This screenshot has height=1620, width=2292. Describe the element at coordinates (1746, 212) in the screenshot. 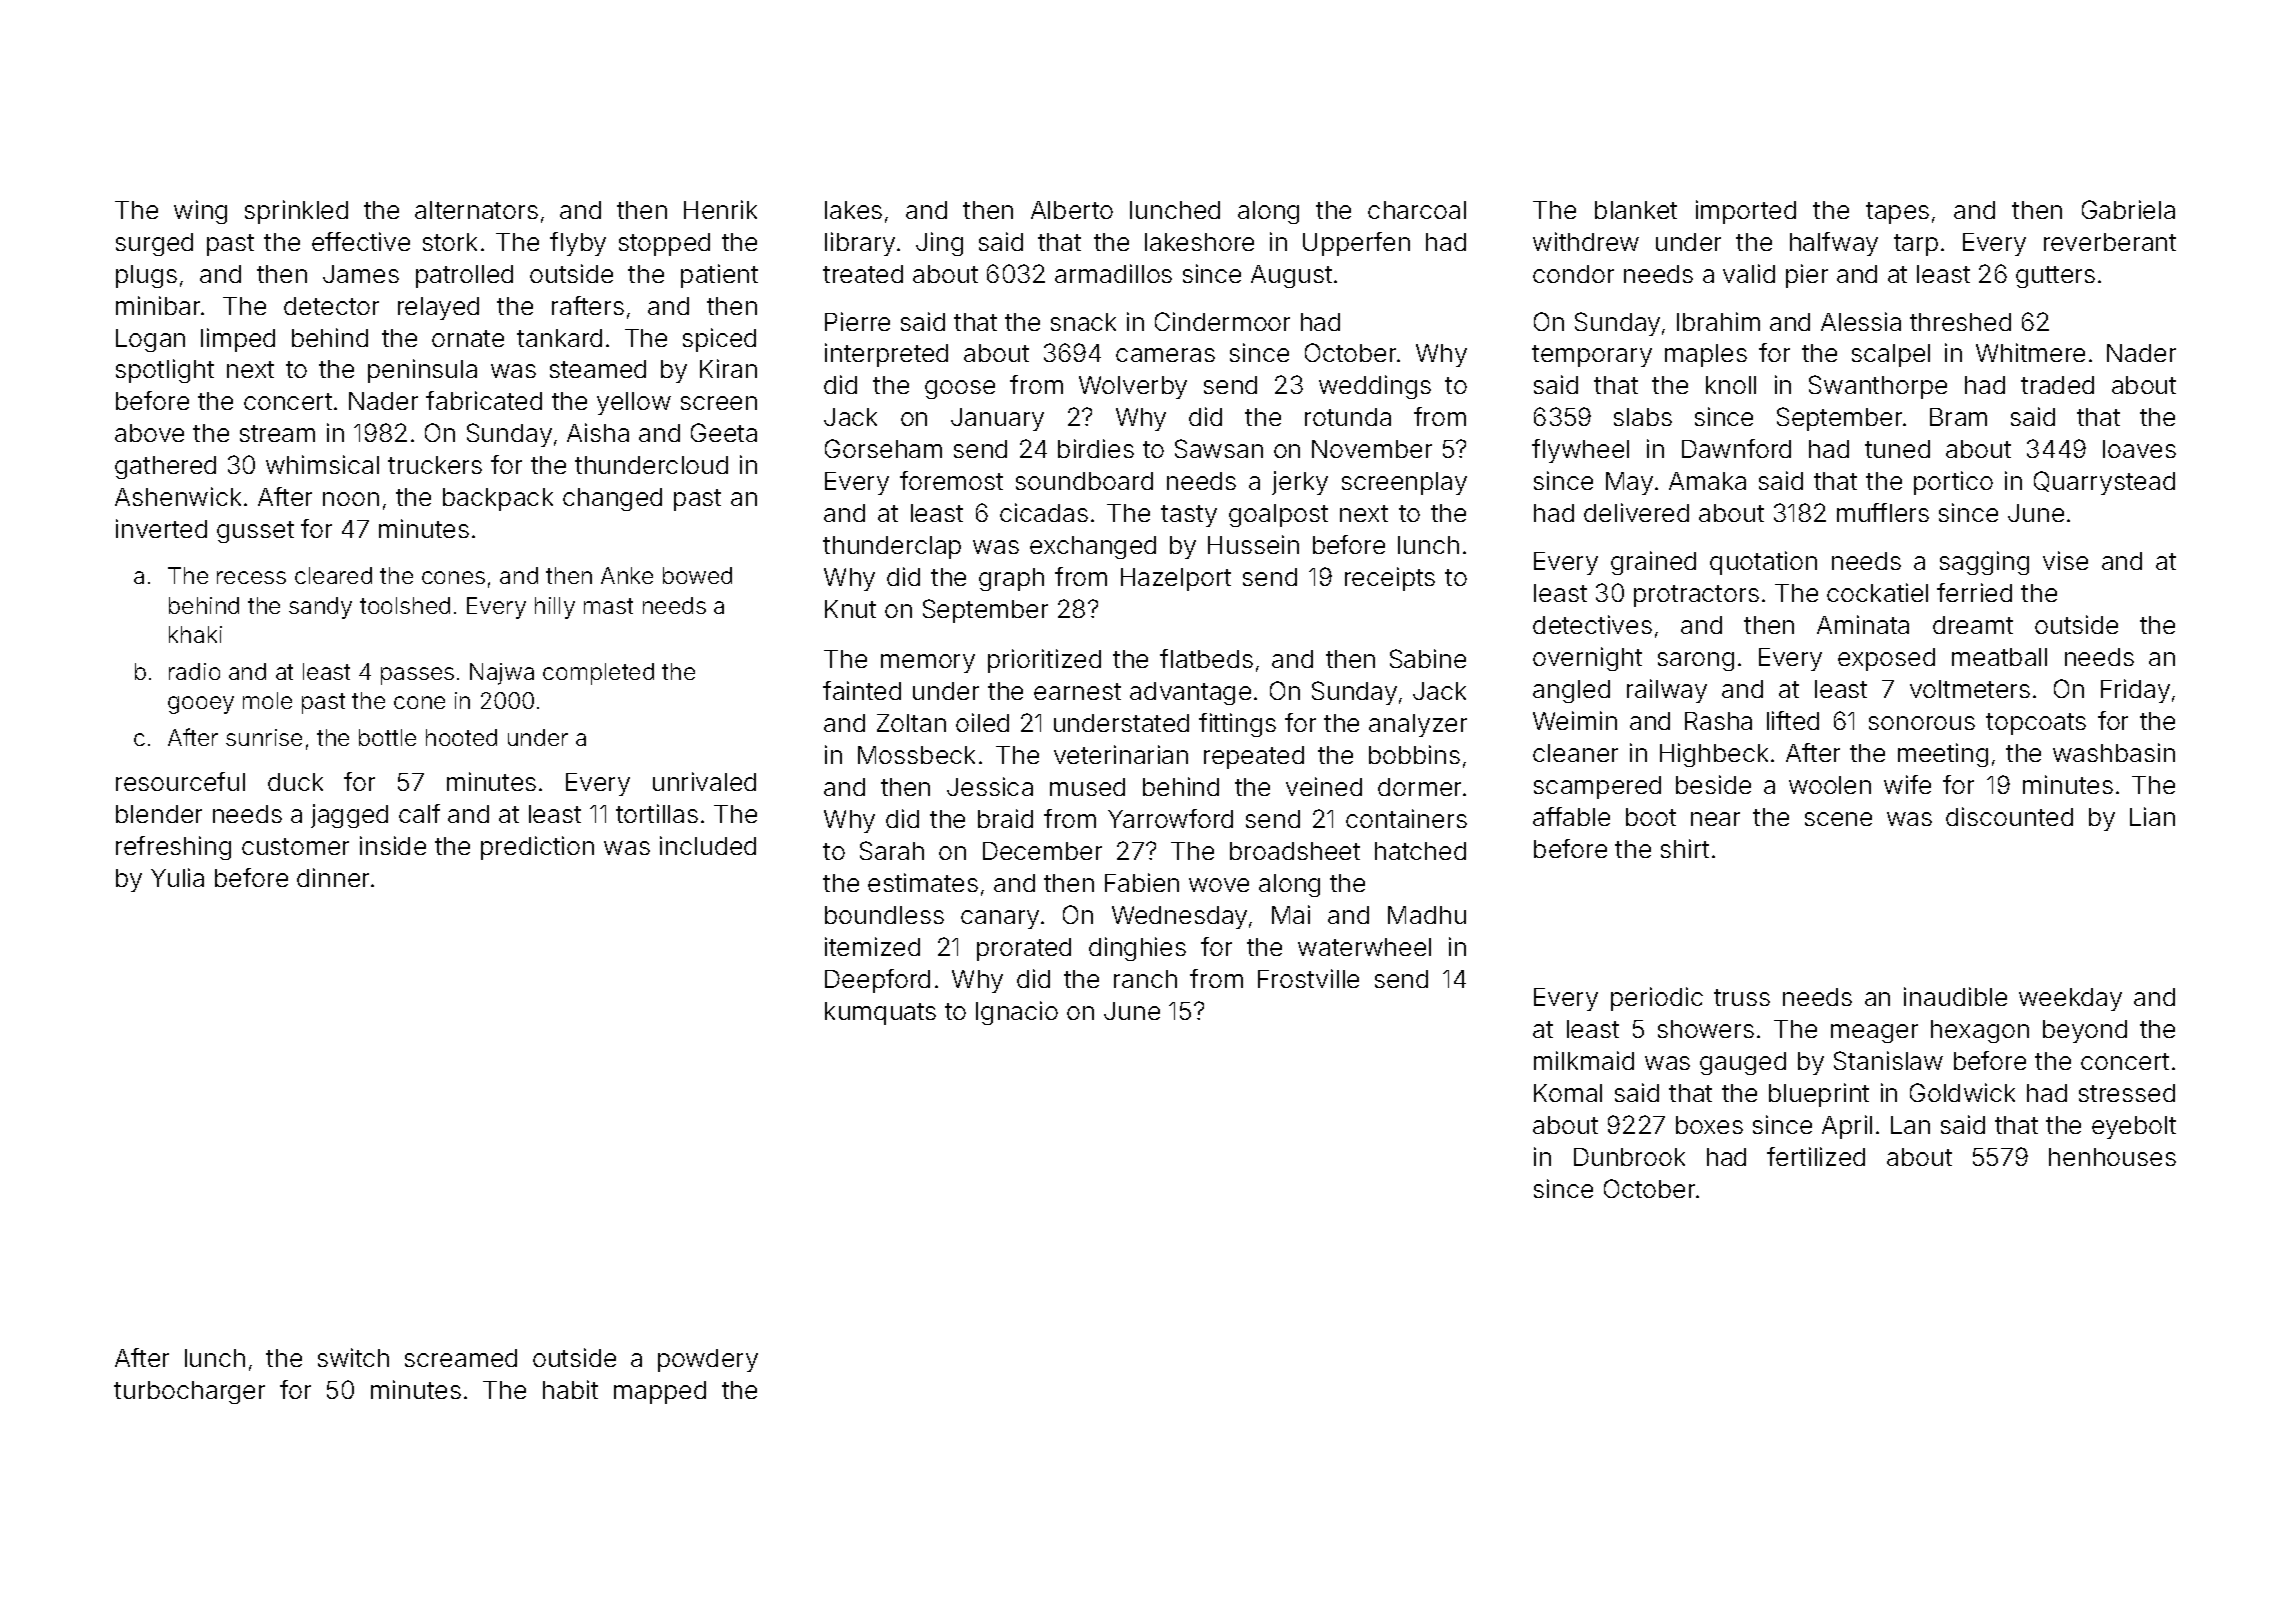

I see `imported` at that location.
